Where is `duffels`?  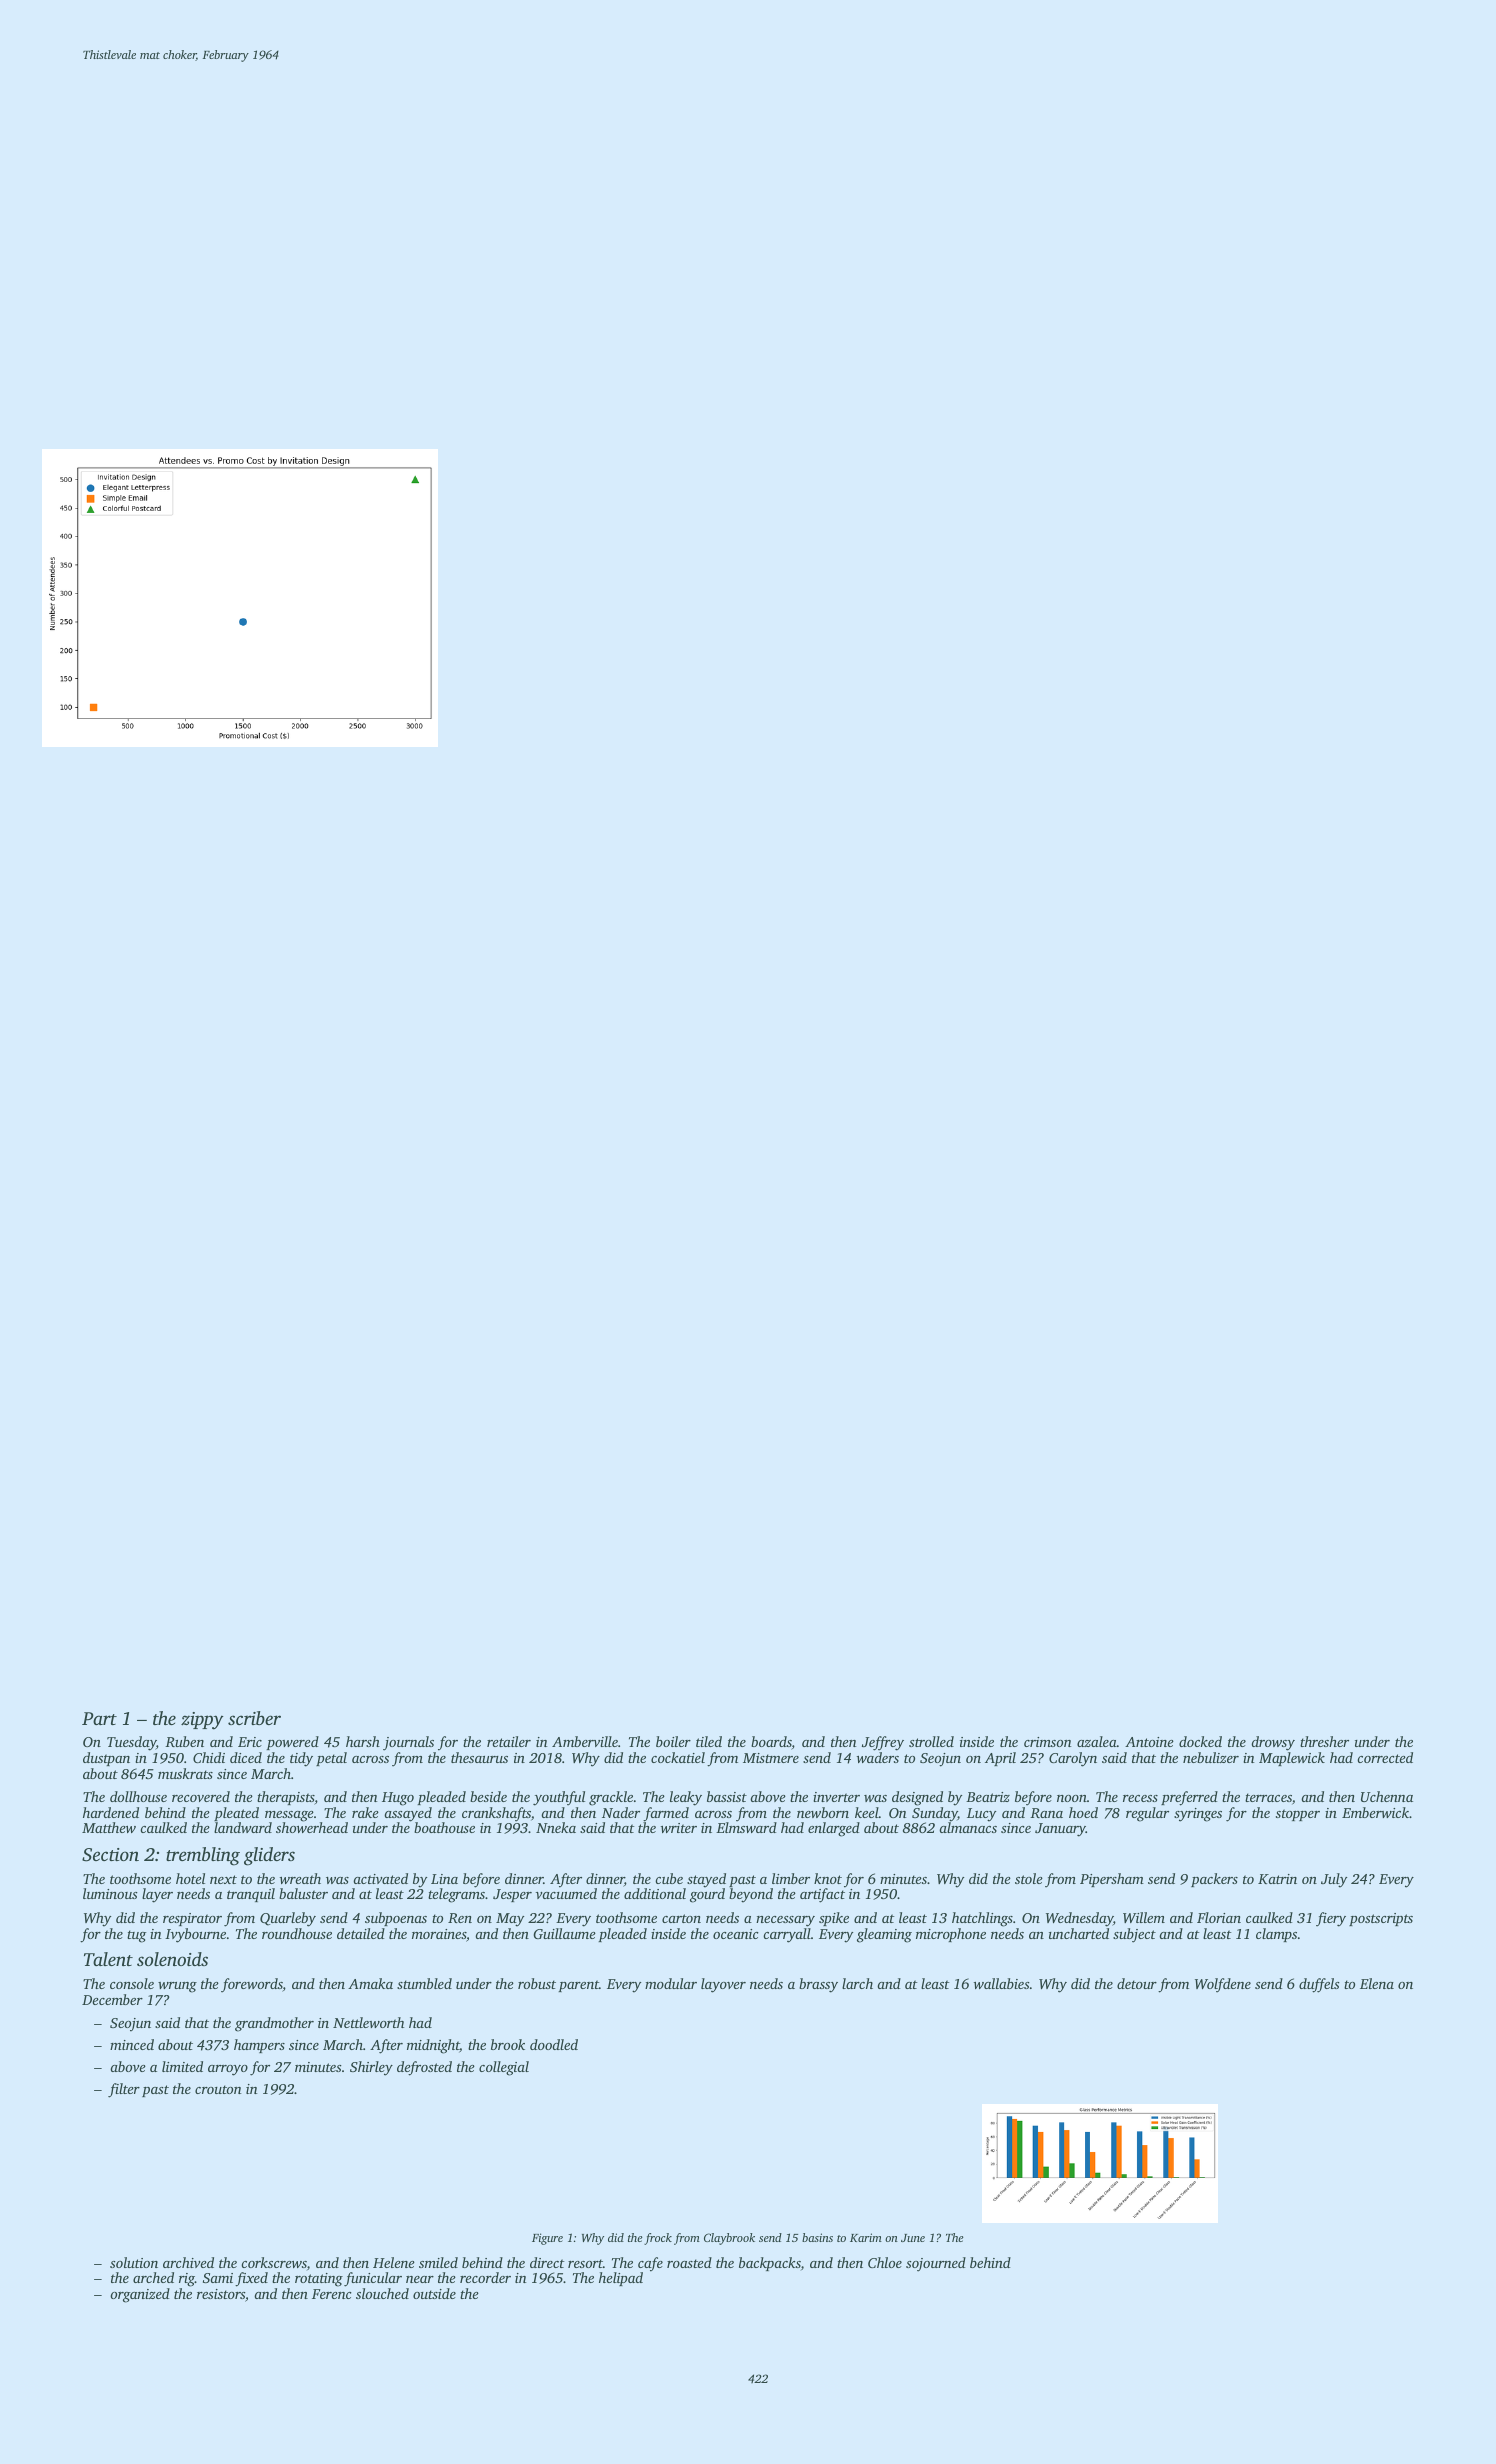
duffels is located at coordinates (1319, 1985).
